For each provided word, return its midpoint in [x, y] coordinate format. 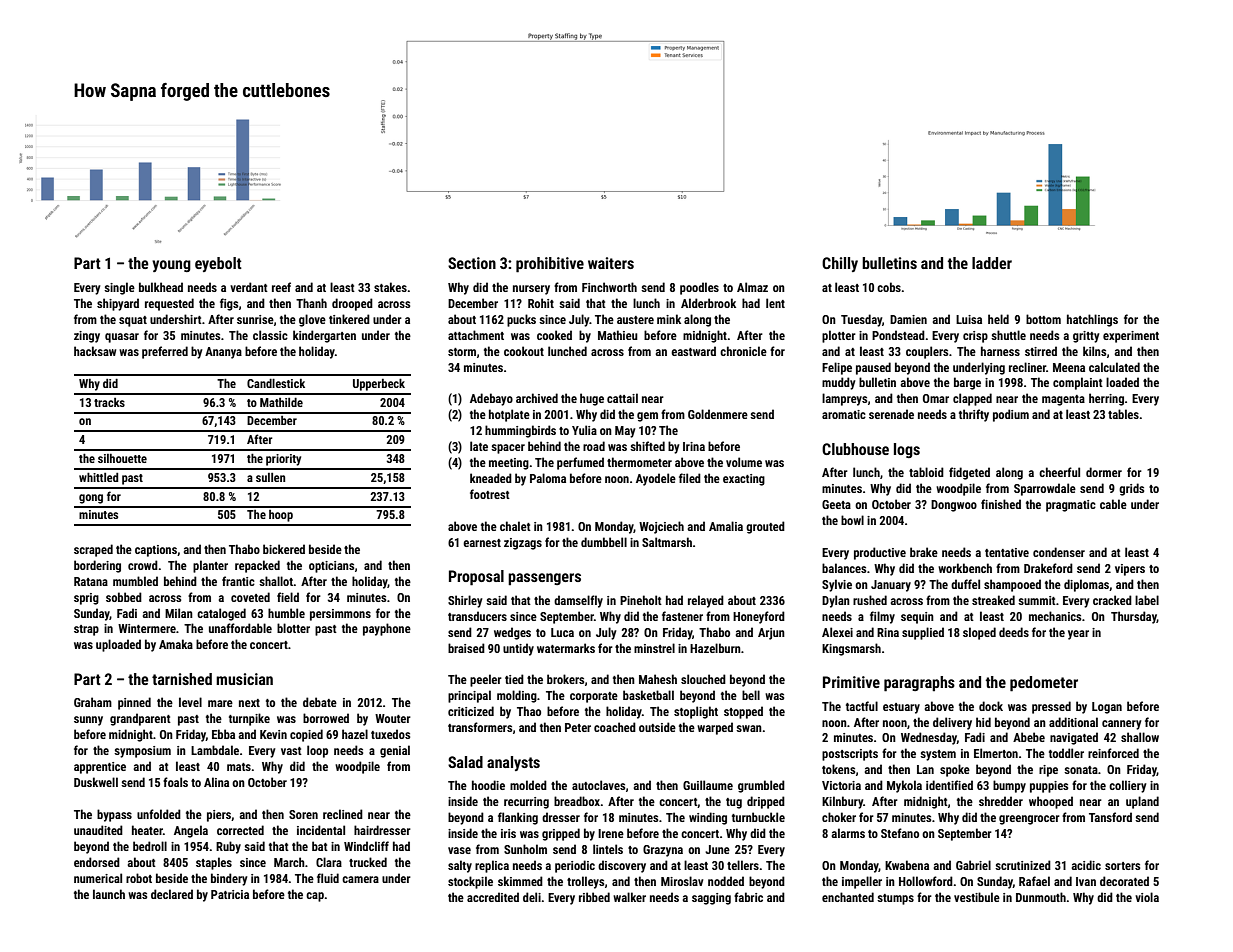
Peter [578, 727]
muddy [839, 383]
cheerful [1059, 472]
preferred [165, 352]
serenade [891, 414]
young [171, 266]
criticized [471, 711]
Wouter [393, 718]
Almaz [752, 287]
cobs [889, 287]
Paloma [548, 478]
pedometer [1044, 684]
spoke [955, 770]
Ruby [228, 847]
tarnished [182, 679]
